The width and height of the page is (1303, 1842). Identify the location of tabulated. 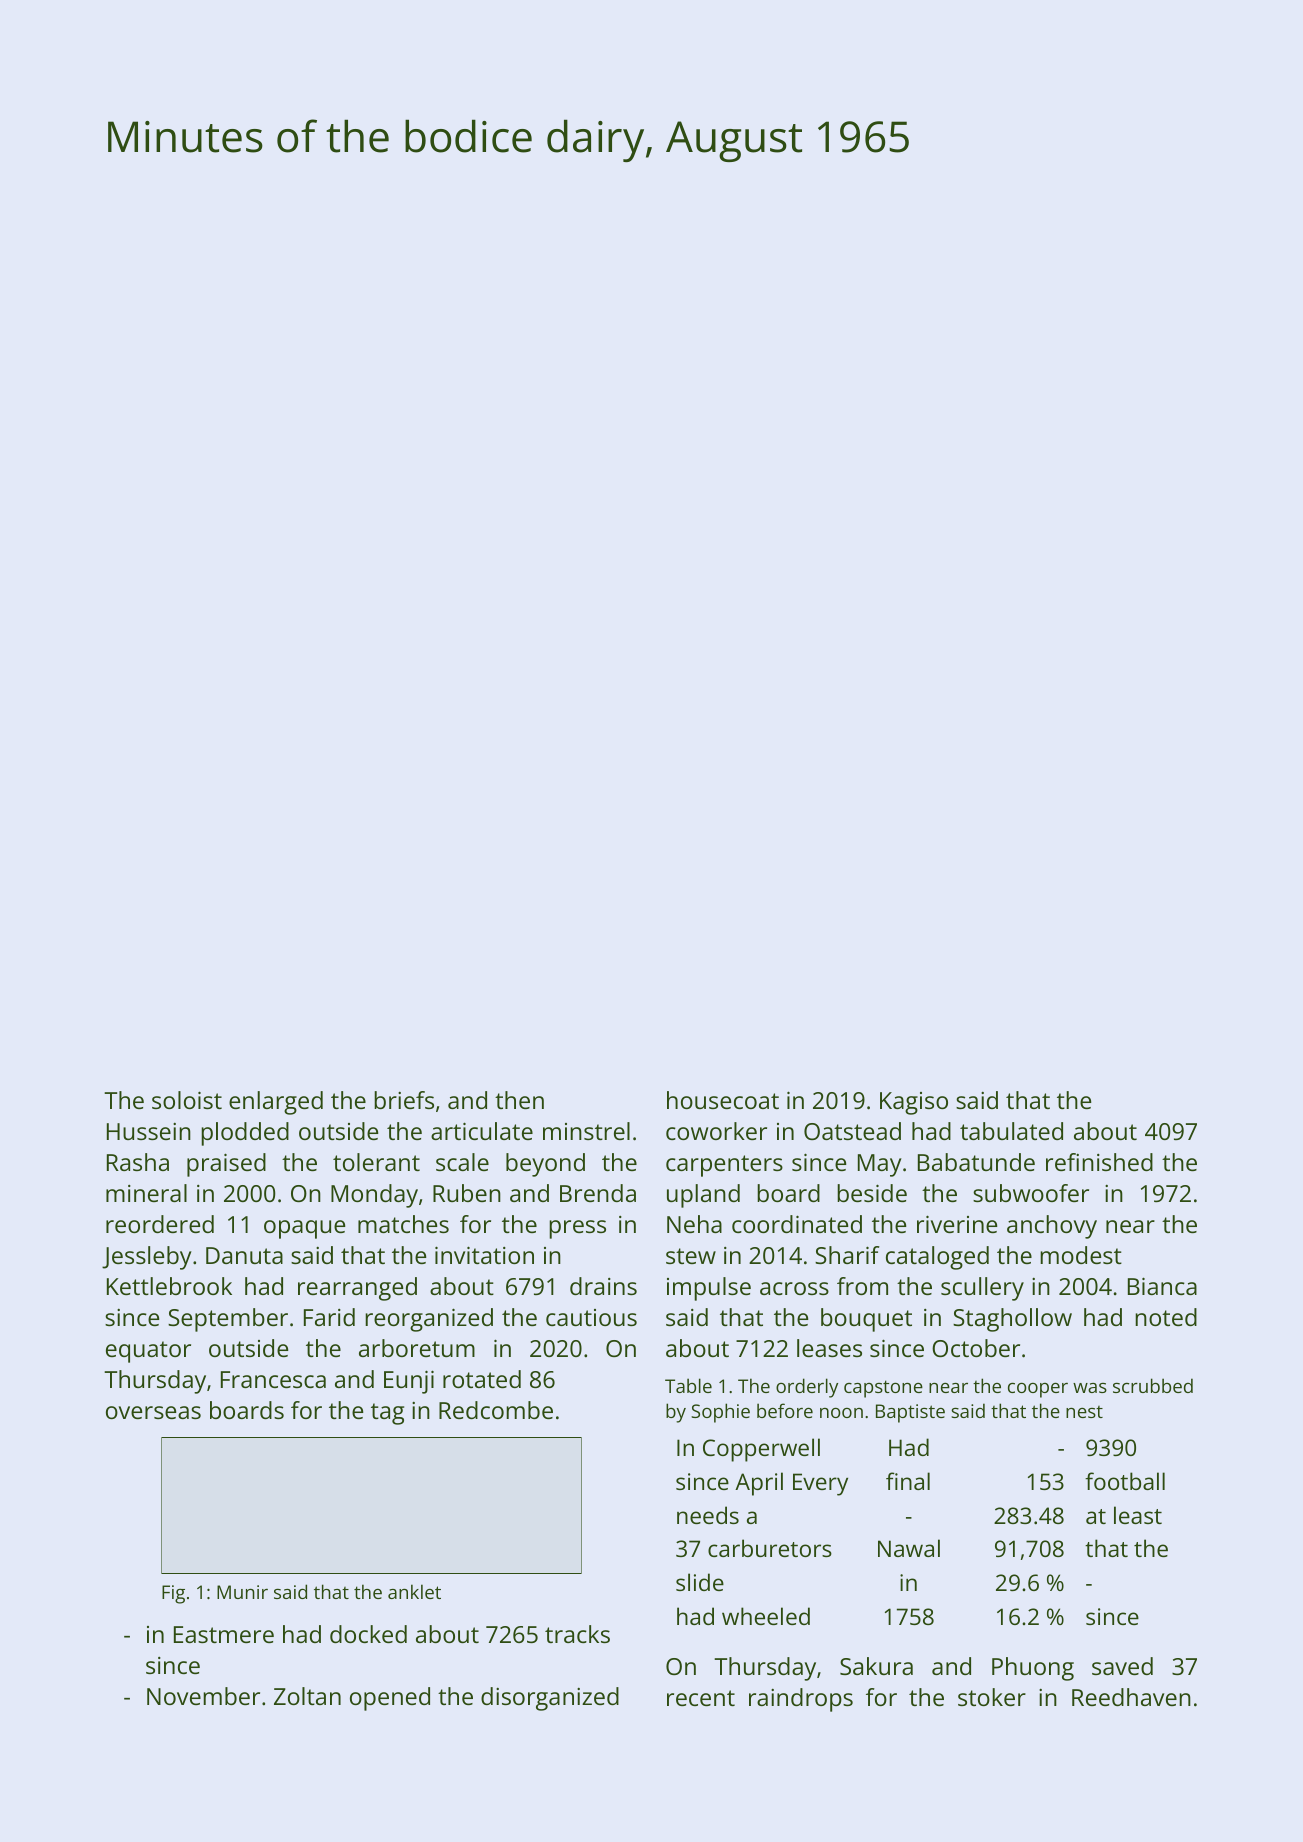
(1011, 1131).
